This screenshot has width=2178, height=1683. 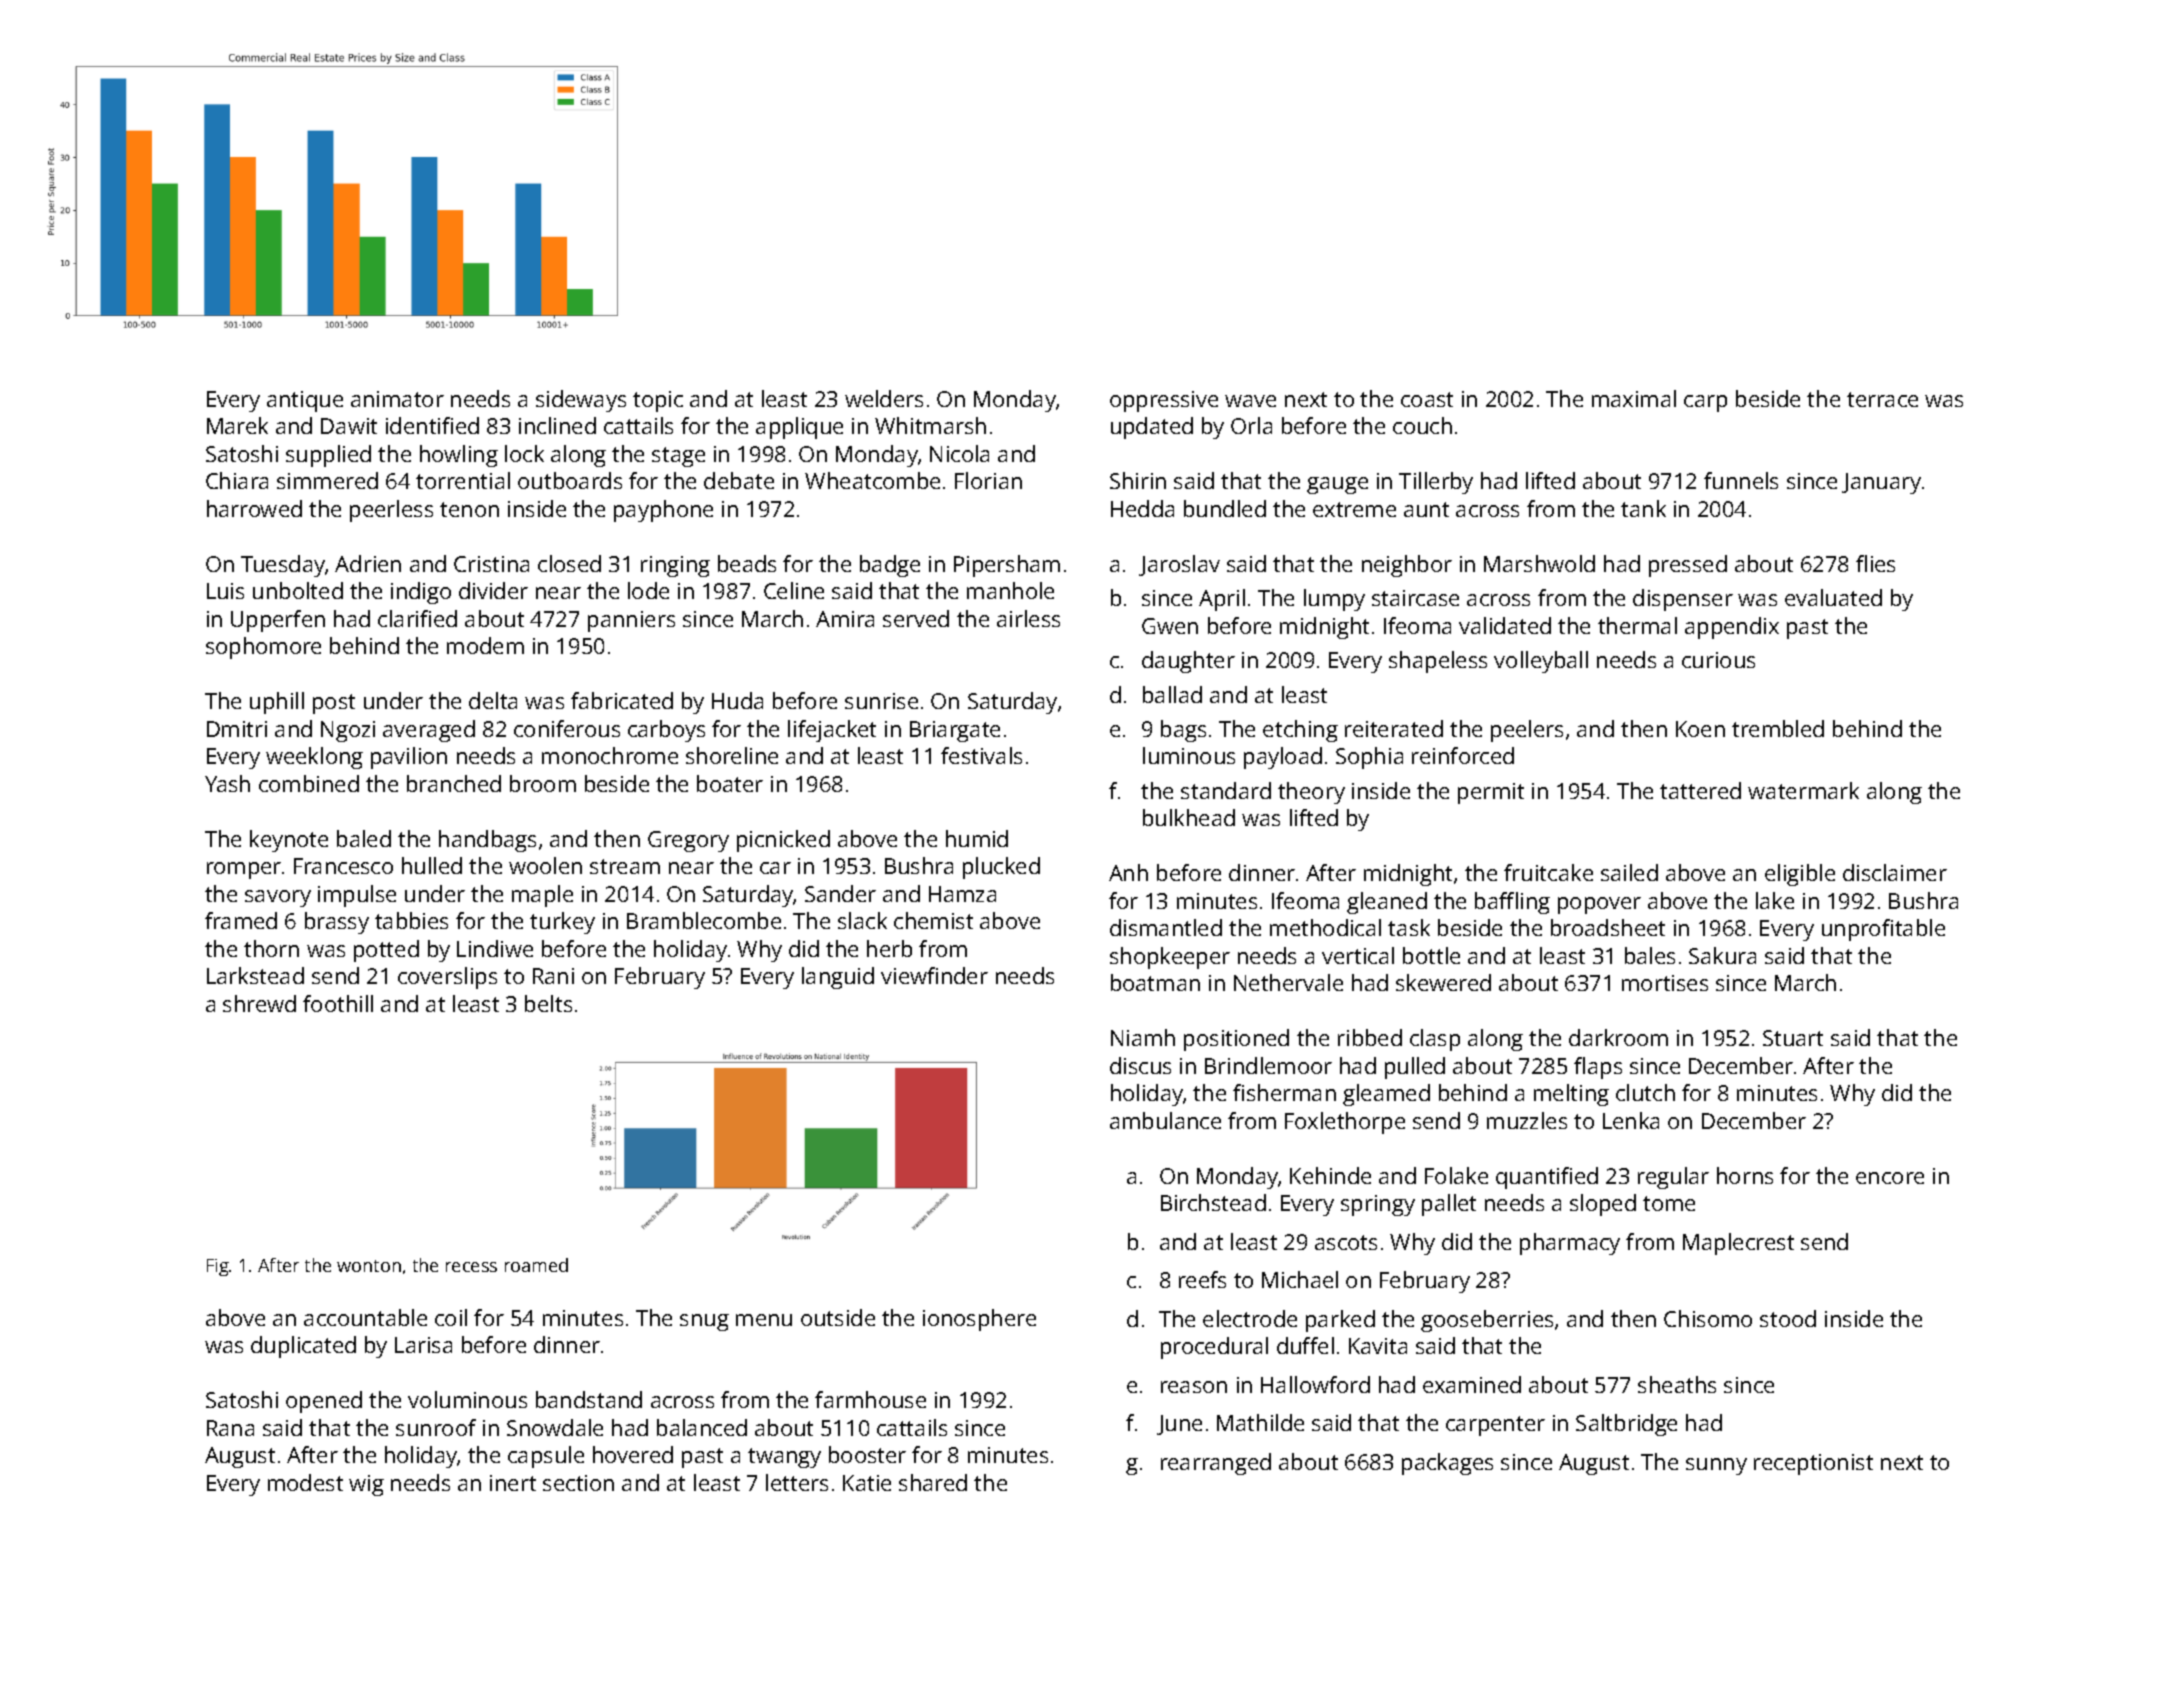 What do you see at coordinates (1570, 1244) in the screenshot?
I see `pharmacy` at bounding box center [1570, 1244].
